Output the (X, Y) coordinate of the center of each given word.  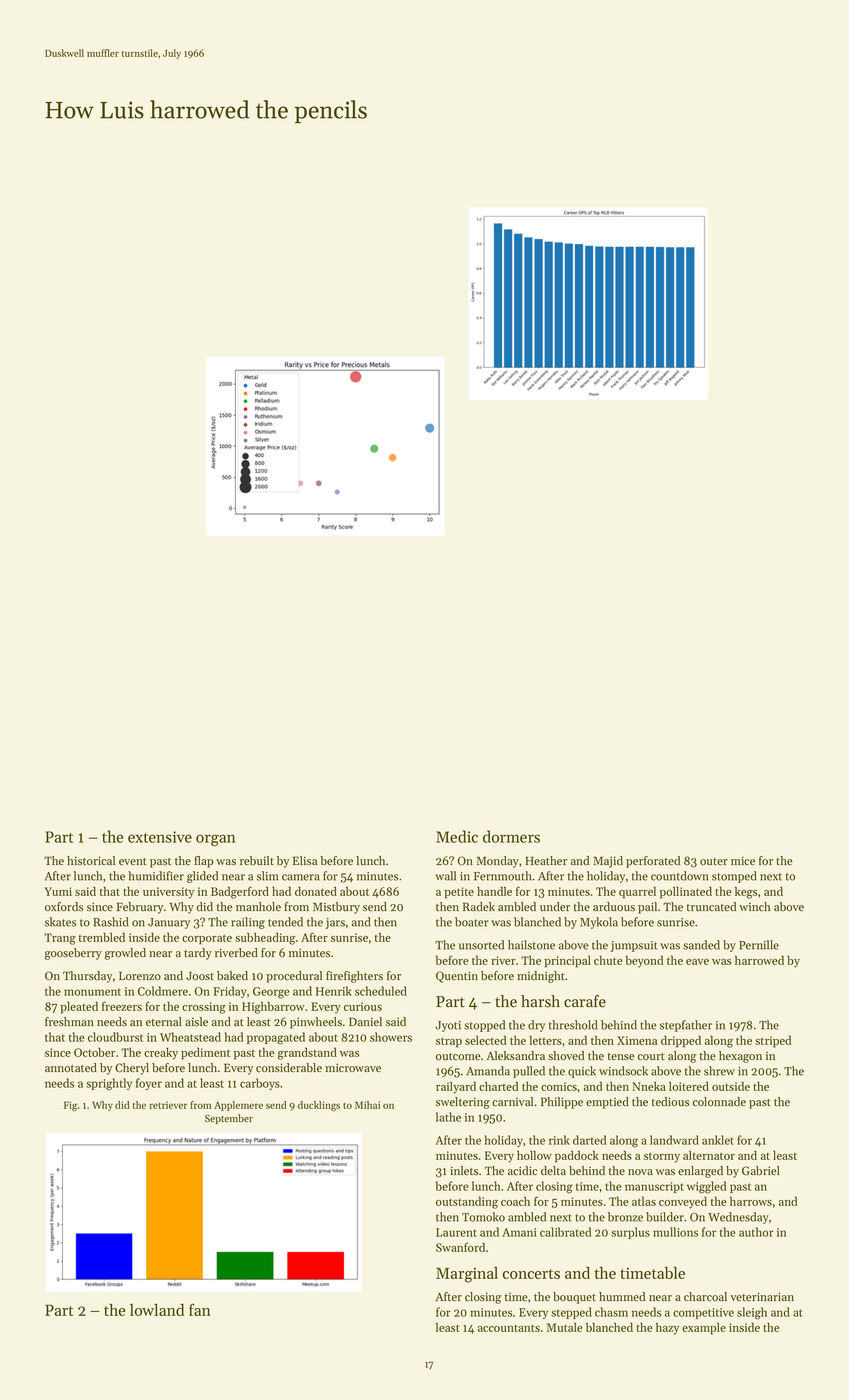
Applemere (238, 1106)
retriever (168, 1105)
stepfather (686, 1026)
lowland (157, 1310)
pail (647, 908)
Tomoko (483, 1217)
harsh (540, 1001)
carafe (585, 1001)
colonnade (719, 1102)
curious (363, 1006)
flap (203, 862)
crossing (204, 1008)
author (756, 1232)
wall (445, 876)
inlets (464, 1171)
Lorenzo (140, 976)
